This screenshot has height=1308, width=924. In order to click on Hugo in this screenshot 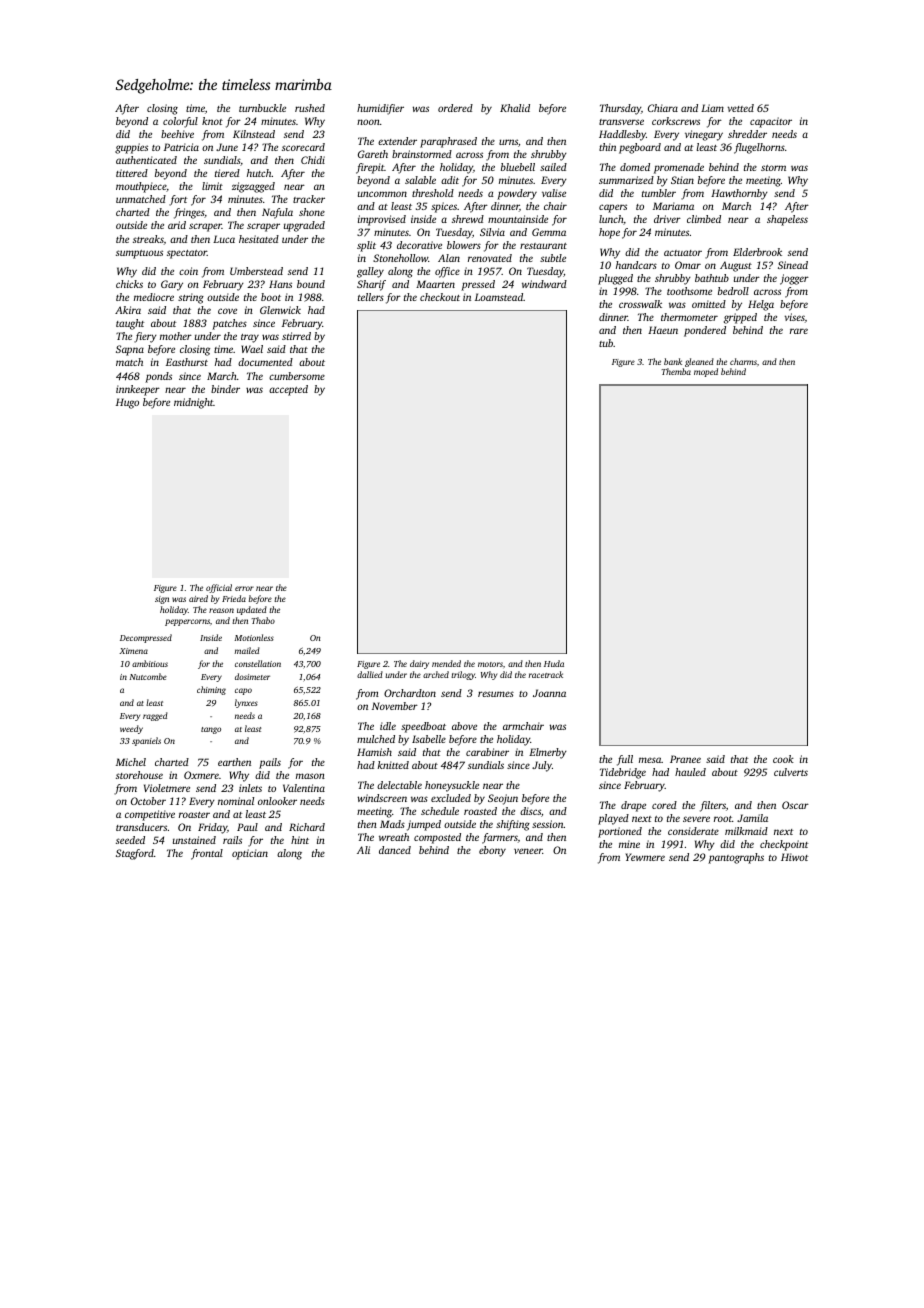, I will do `click(127, 403)`.
